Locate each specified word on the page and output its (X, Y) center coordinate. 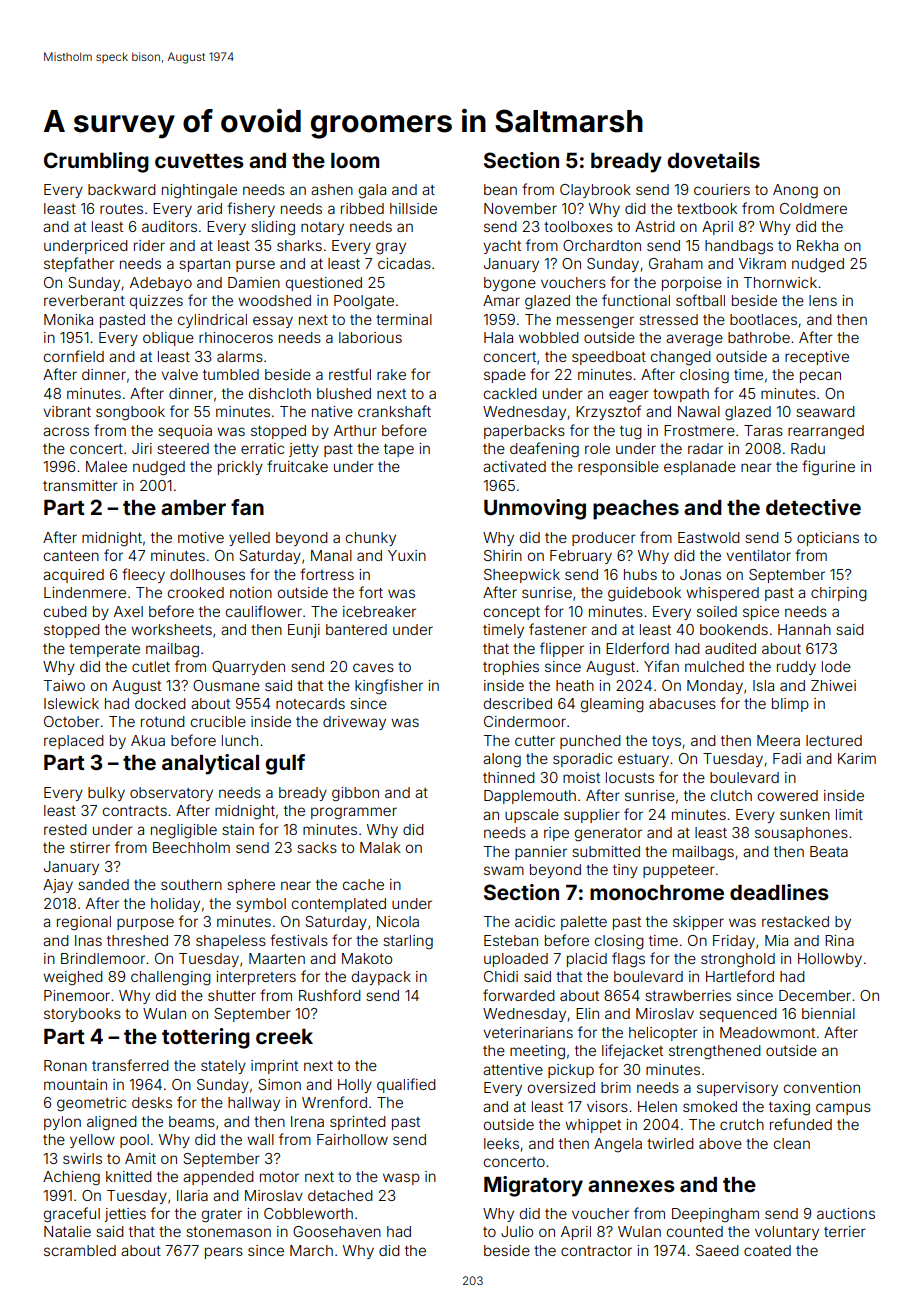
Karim (857, 758)
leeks (501, 1143)
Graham (676, 263)
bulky (106, 794)
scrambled (80, 1250)
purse (255, 266)
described (518, 703)
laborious (370, 337)
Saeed (717, 1250)
